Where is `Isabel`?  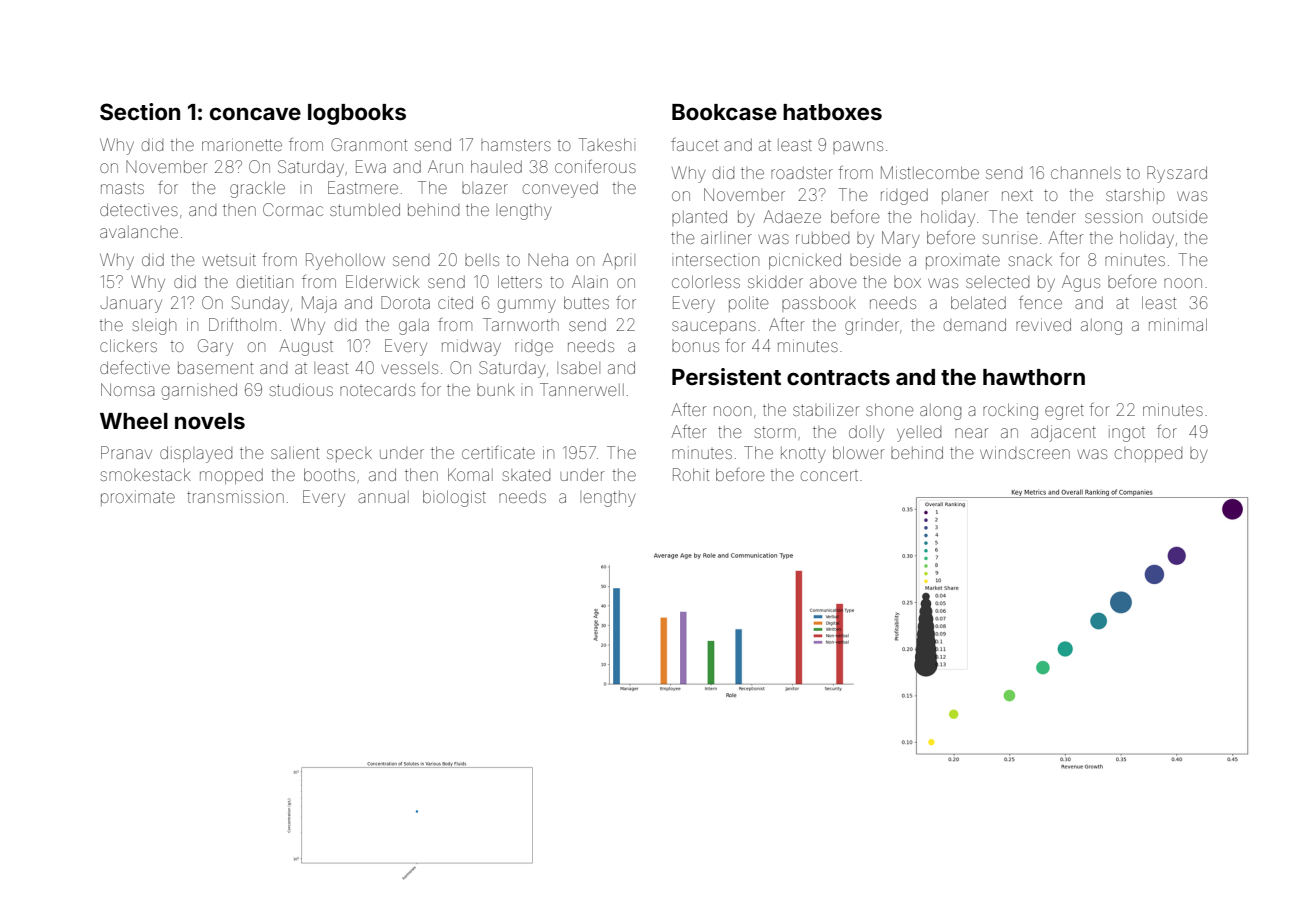 Isabel is located at coordinates (578, 367).
